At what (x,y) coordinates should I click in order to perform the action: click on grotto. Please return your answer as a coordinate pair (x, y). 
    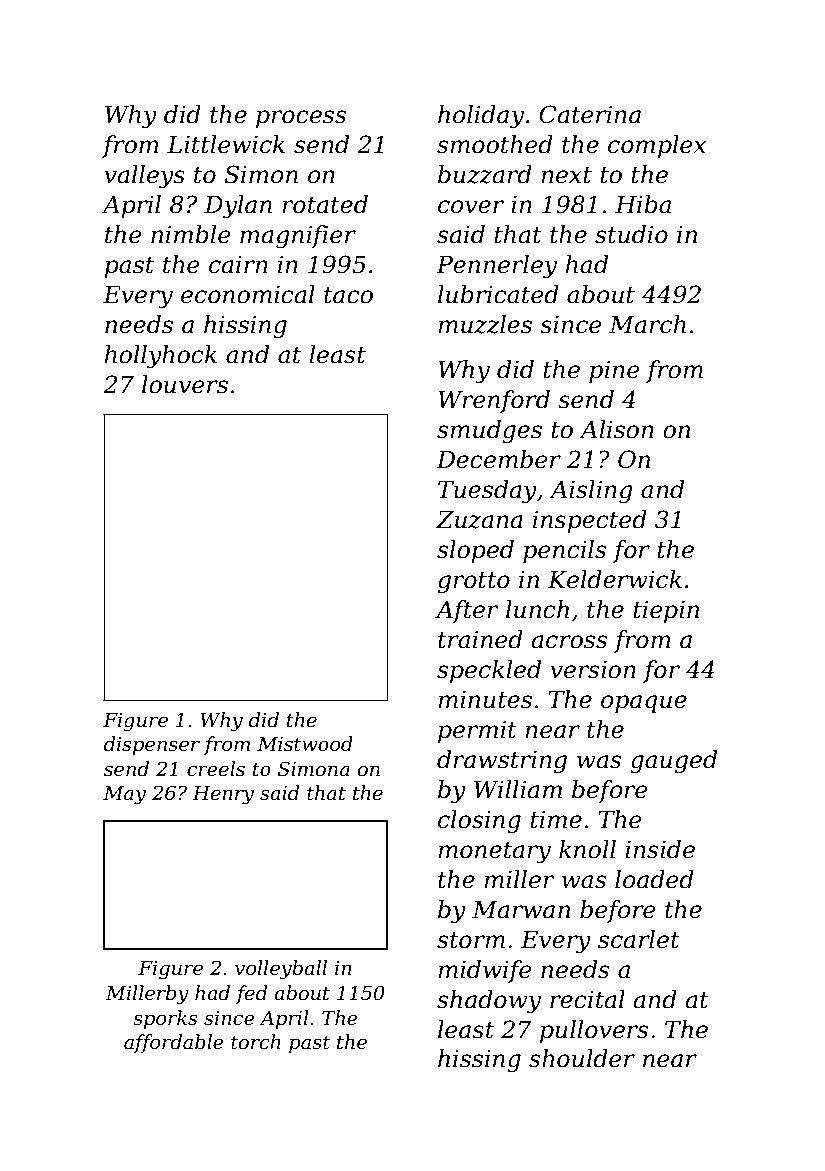
    Looking at the image, I should click on (474, 582).
